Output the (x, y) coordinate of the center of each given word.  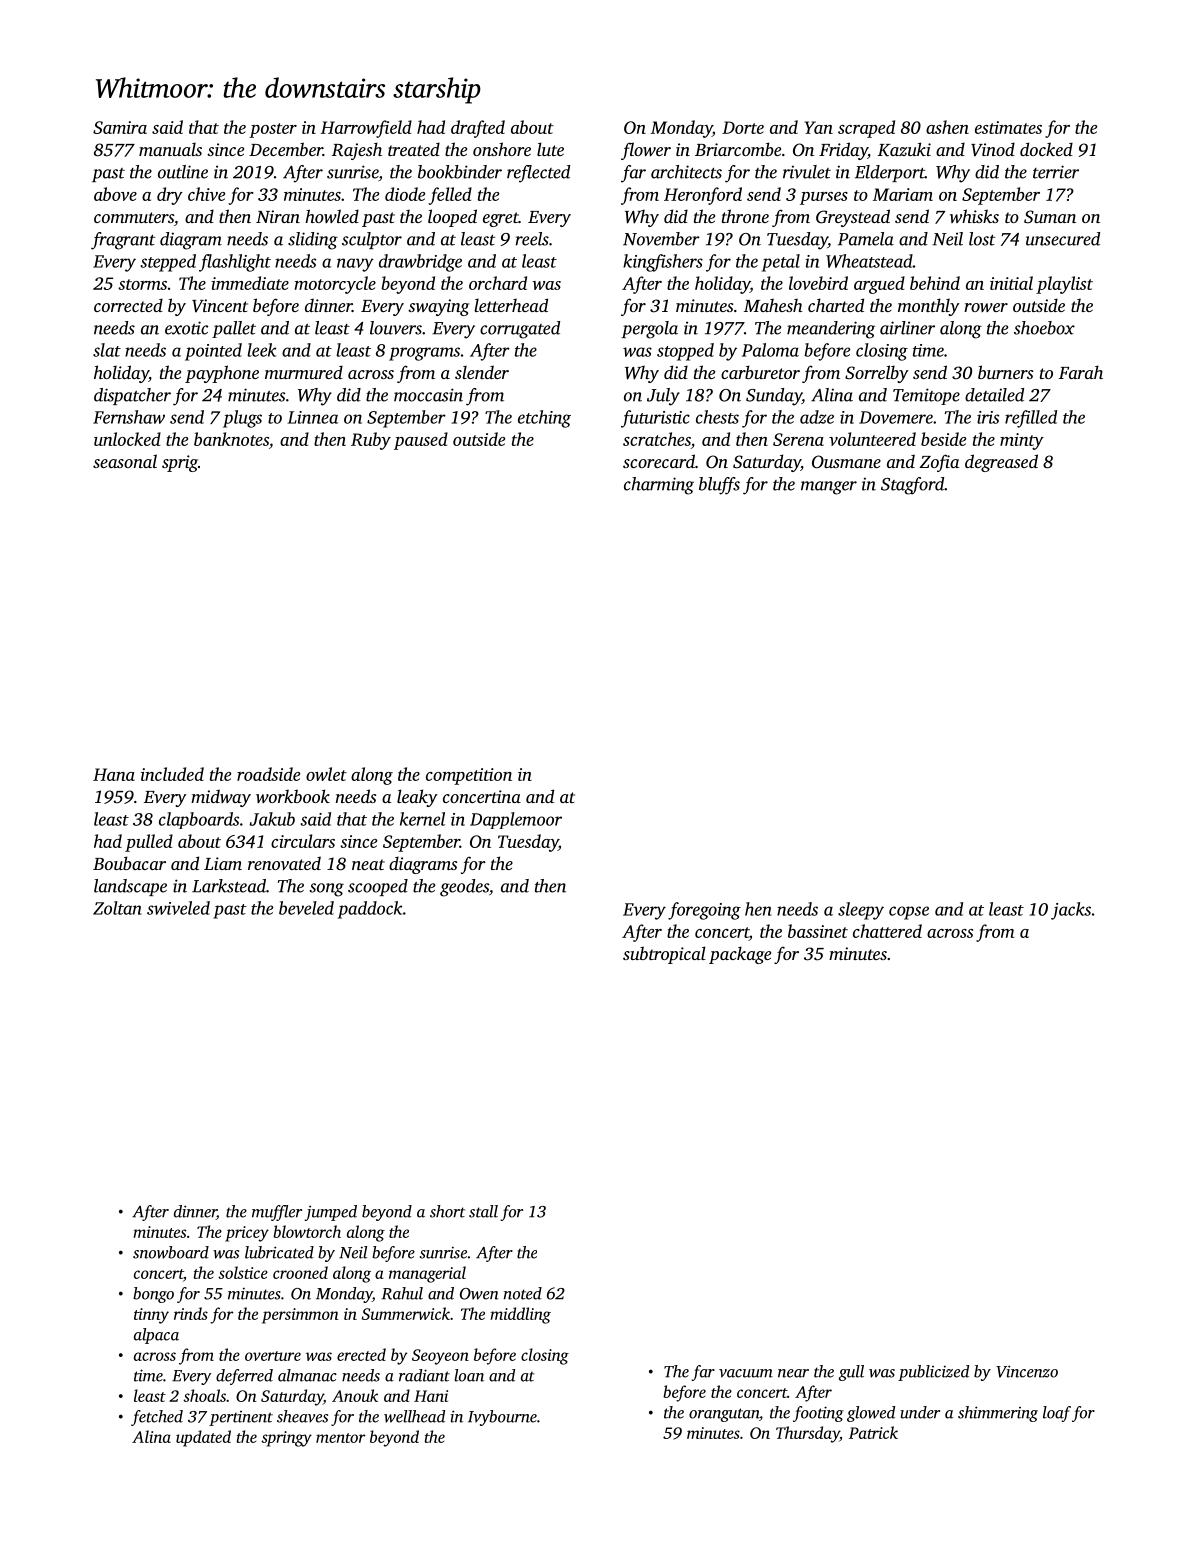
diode (405, 194)
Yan (819, 127)
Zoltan (117, 908)
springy (286, 1439)
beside (943, 439)
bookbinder (460, 172)
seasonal (125, 461)
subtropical (664, 955)
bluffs (719, 486)
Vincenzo (1027, 1371)
